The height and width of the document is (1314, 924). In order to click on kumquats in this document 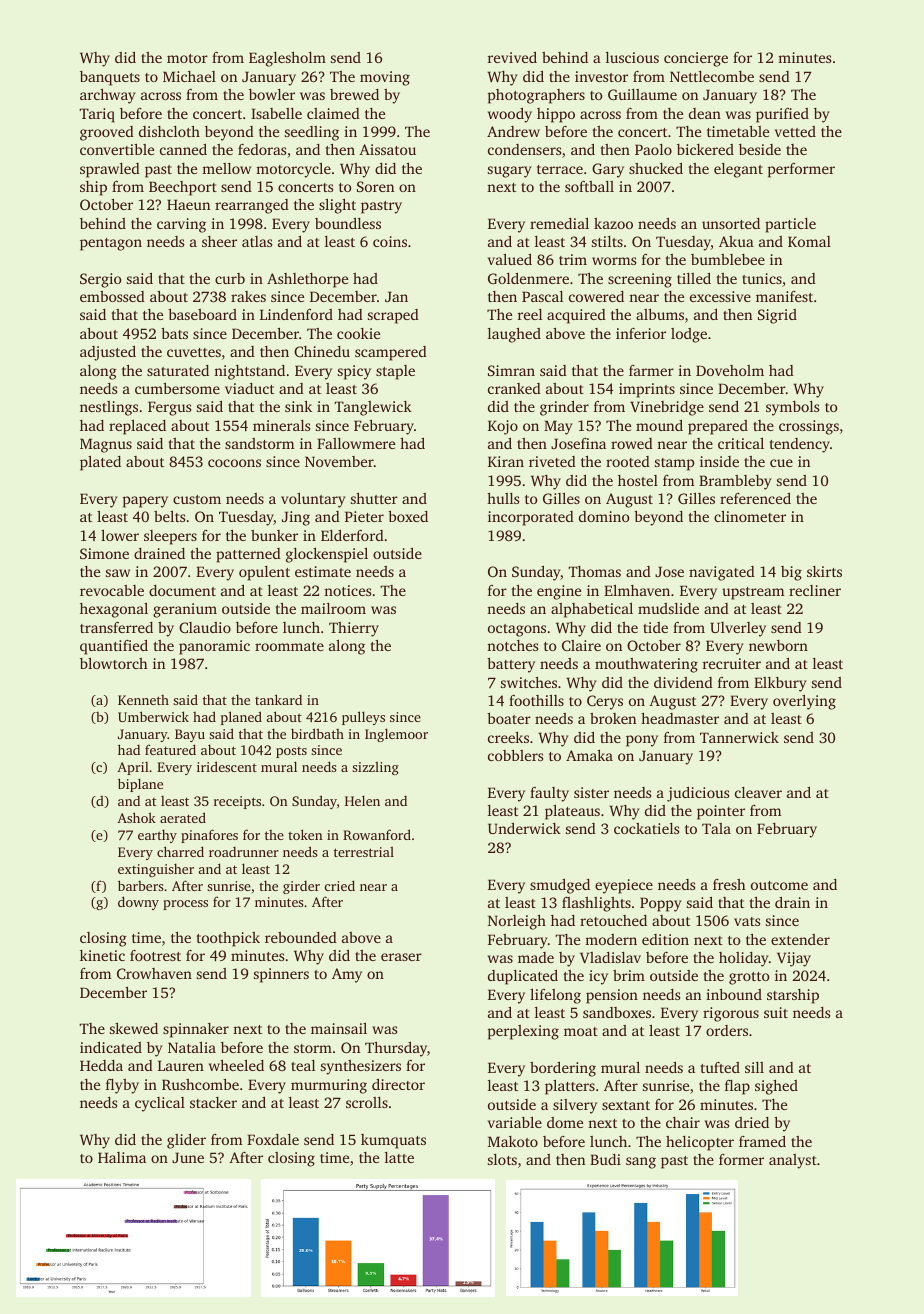, I will do `click(393, 1141)`.
